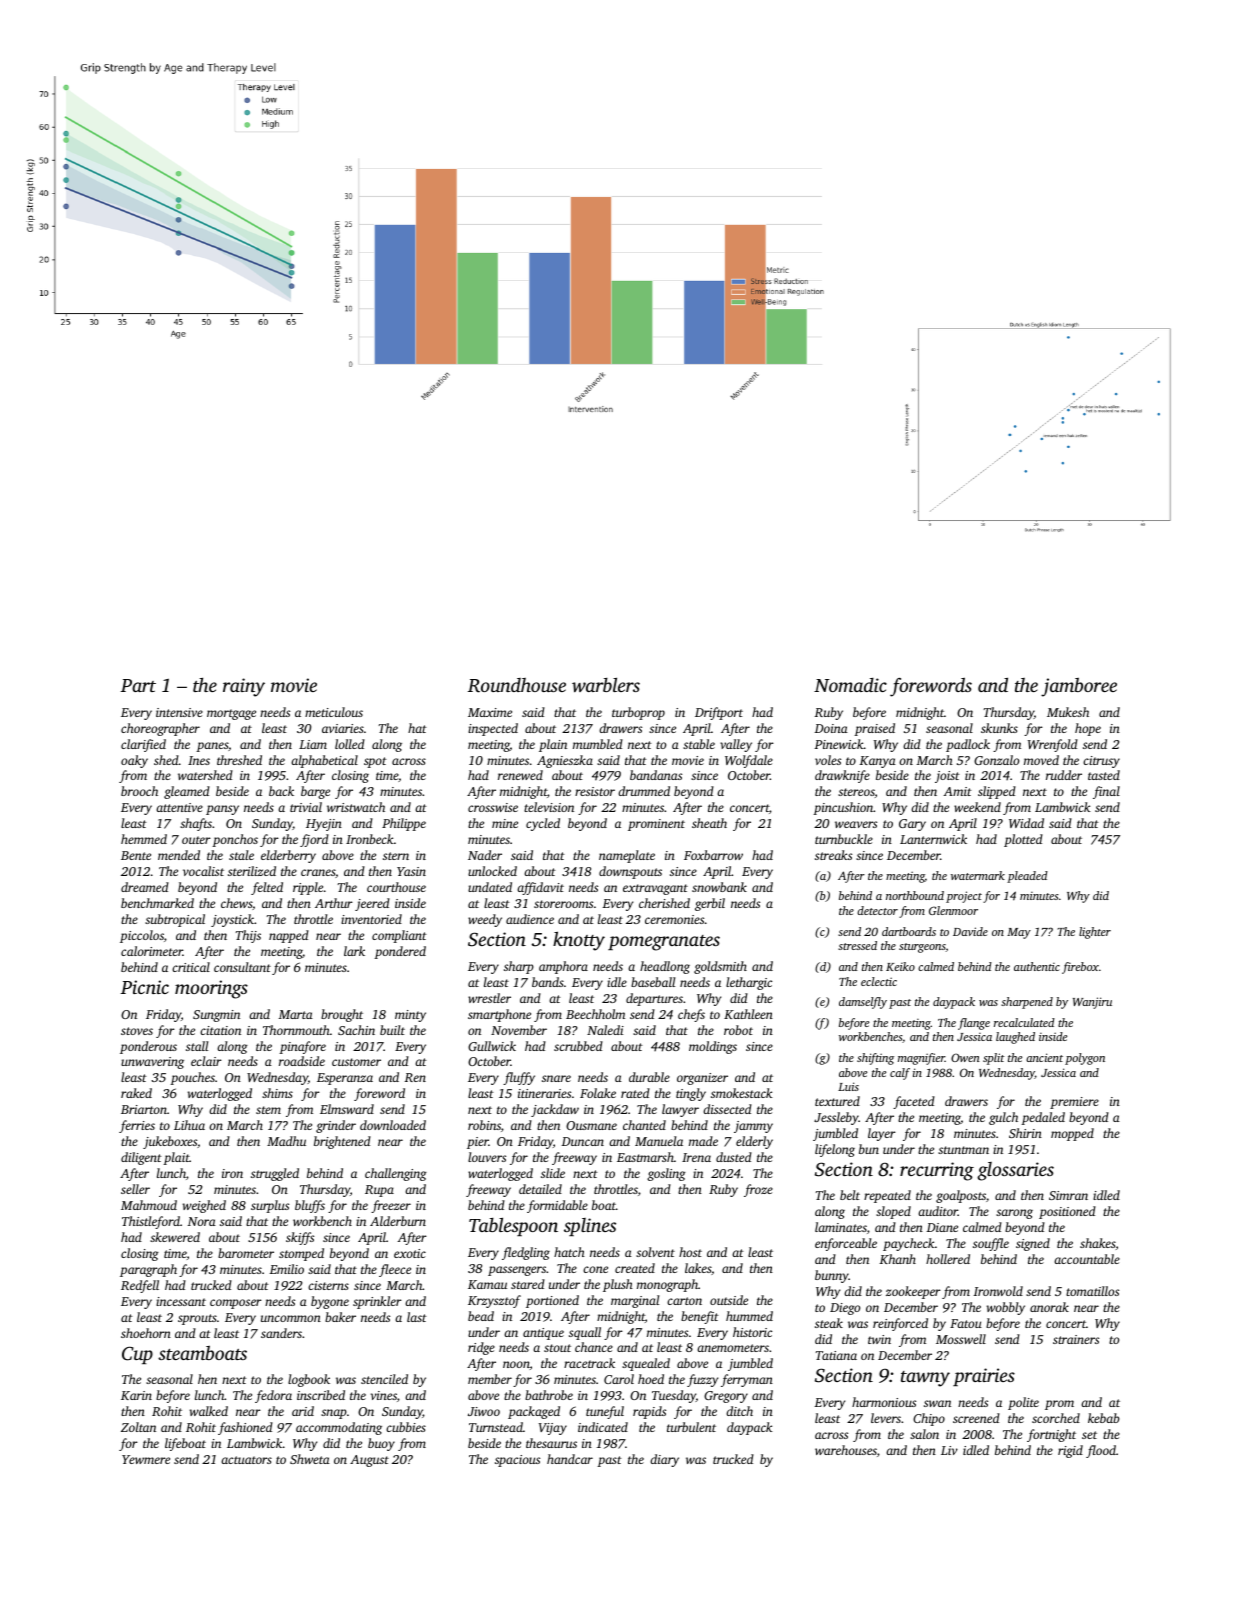 The height and width of the screenshot is (1606, 1241). I want to click on stuntman, so click(963, 1150).
